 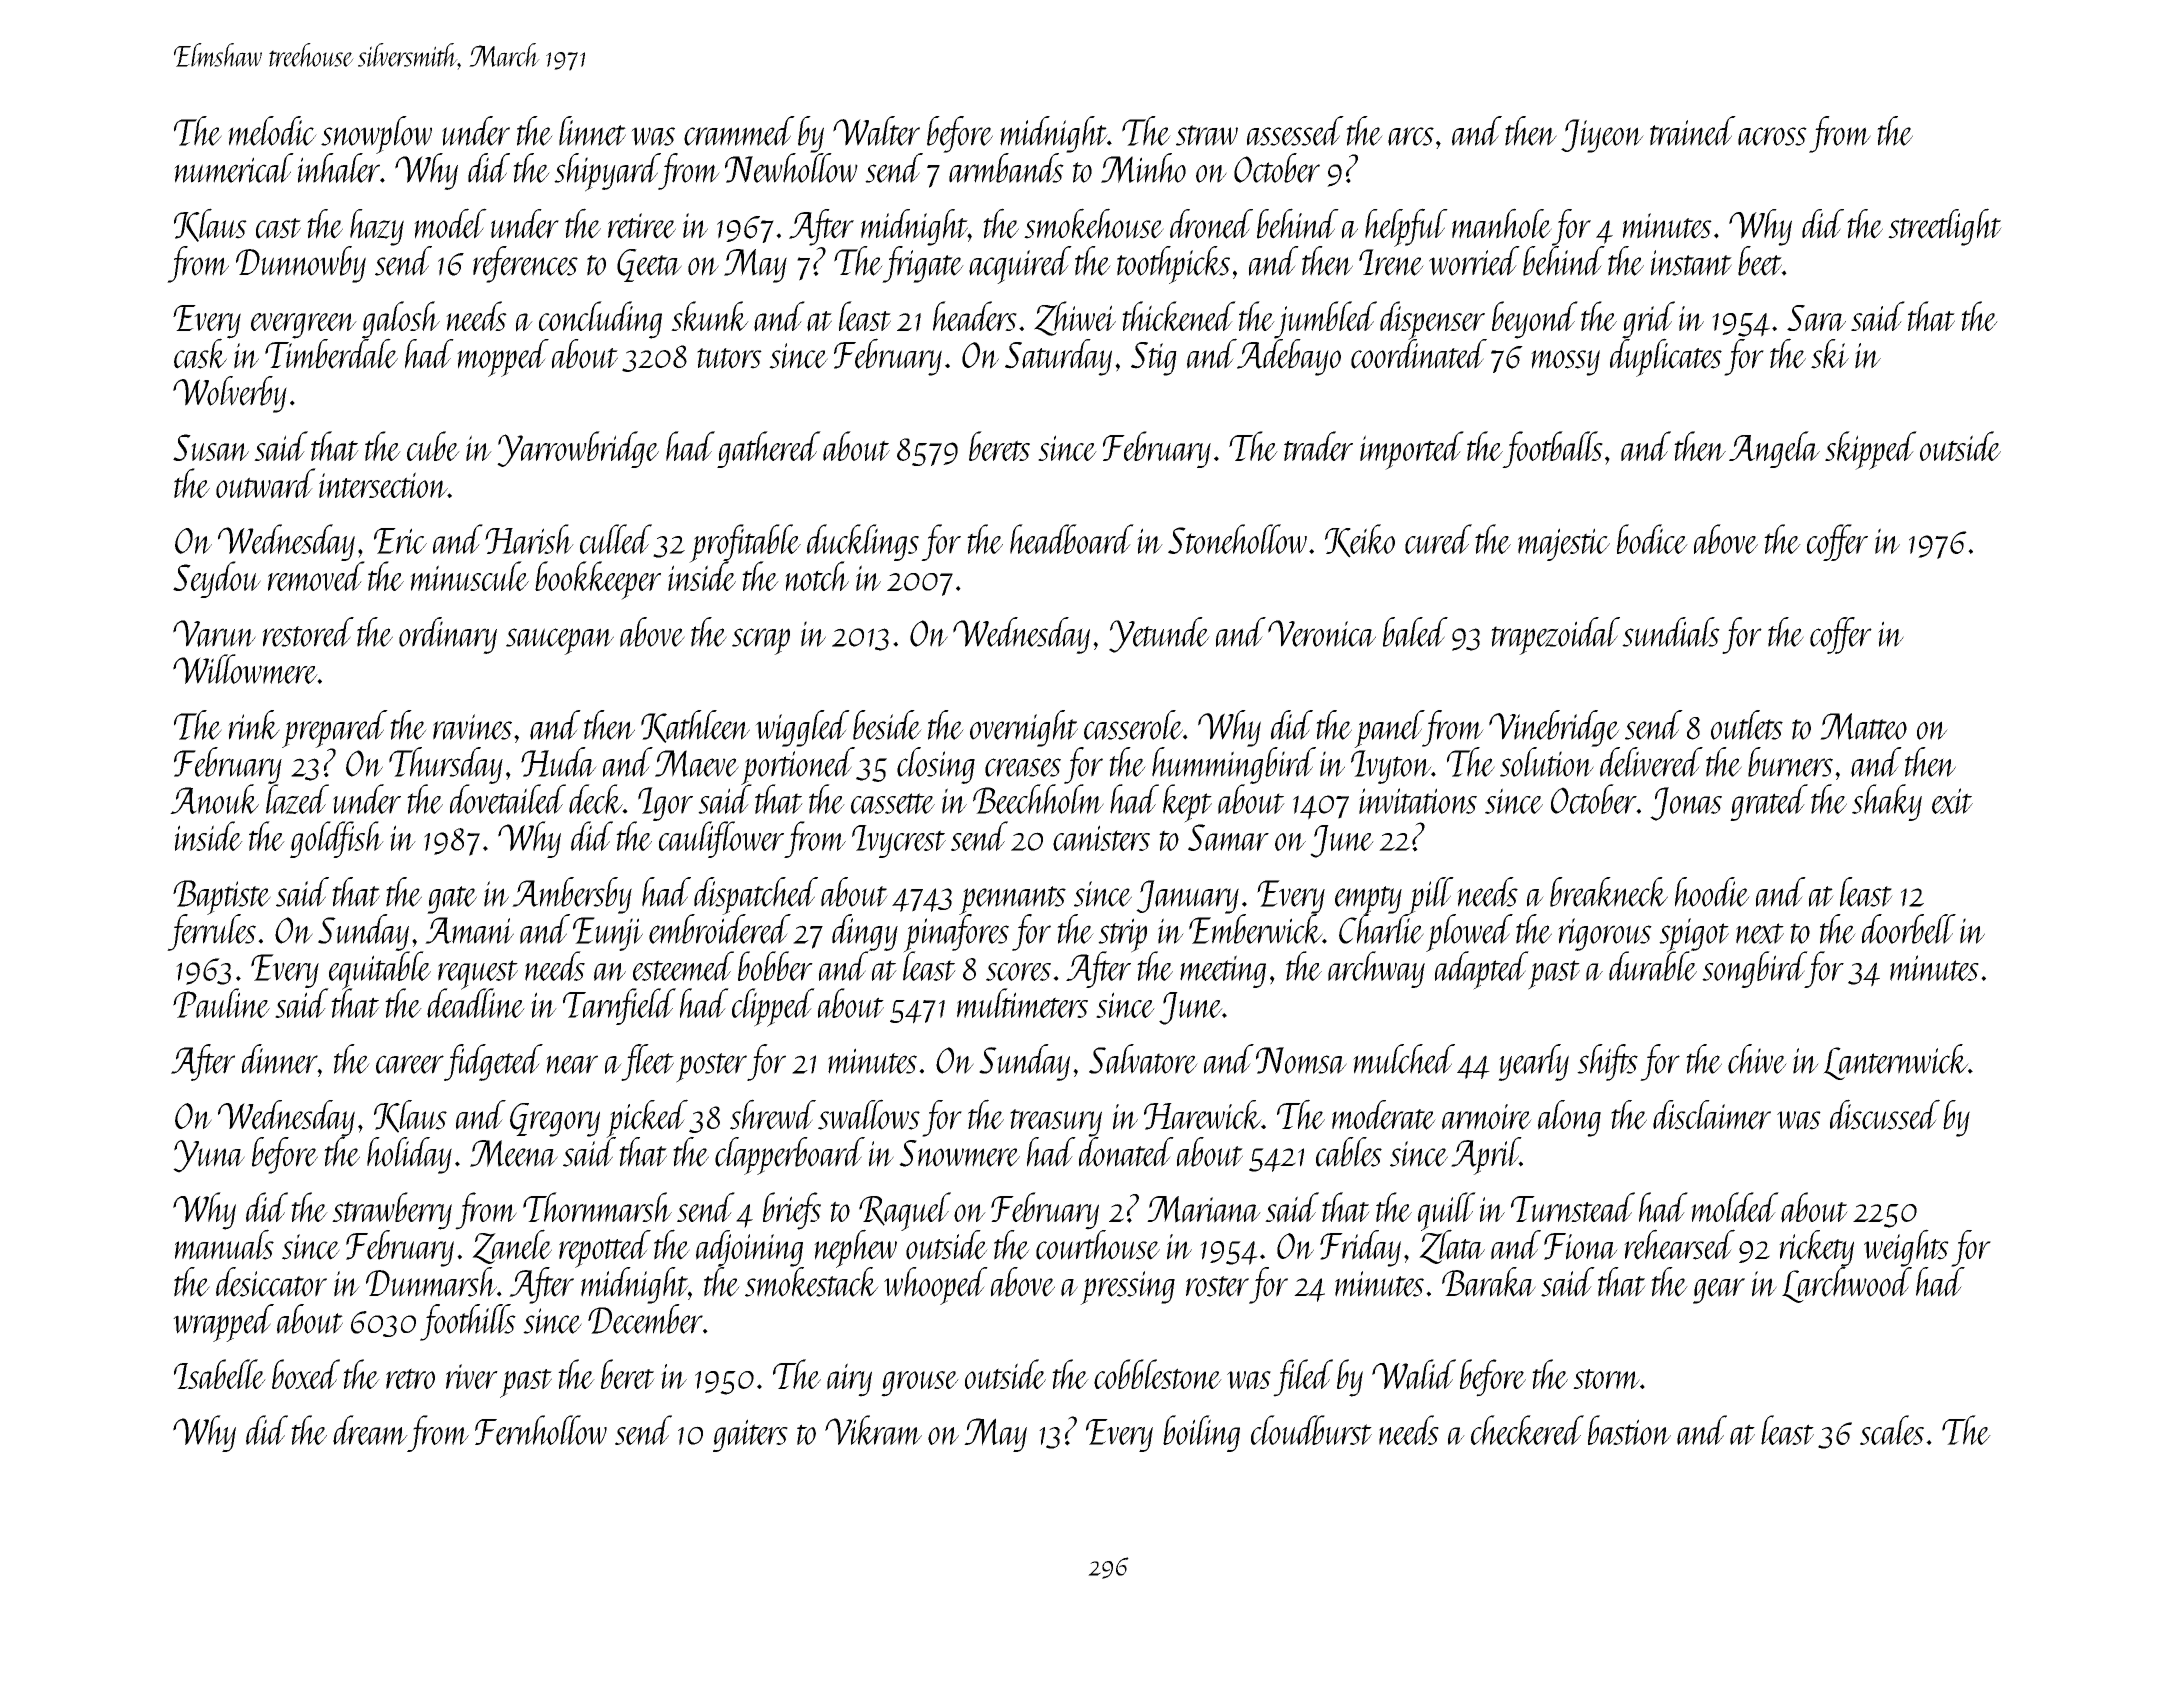 I want to click on dream, so click(x=370, y=1430).
